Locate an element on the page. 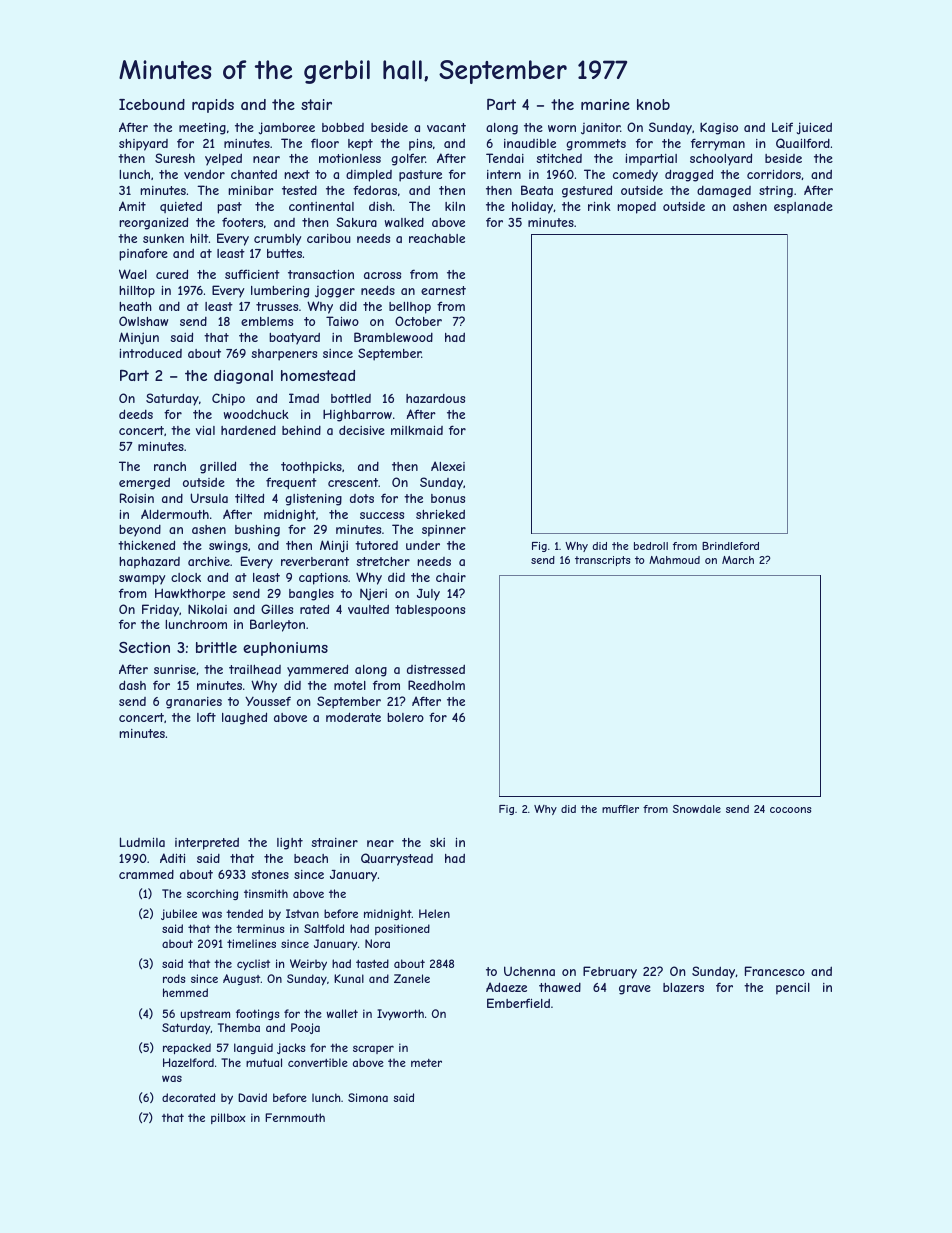 The height and width of the image is (1233, 952). tablespoons is located at coordinates (430, 611).
